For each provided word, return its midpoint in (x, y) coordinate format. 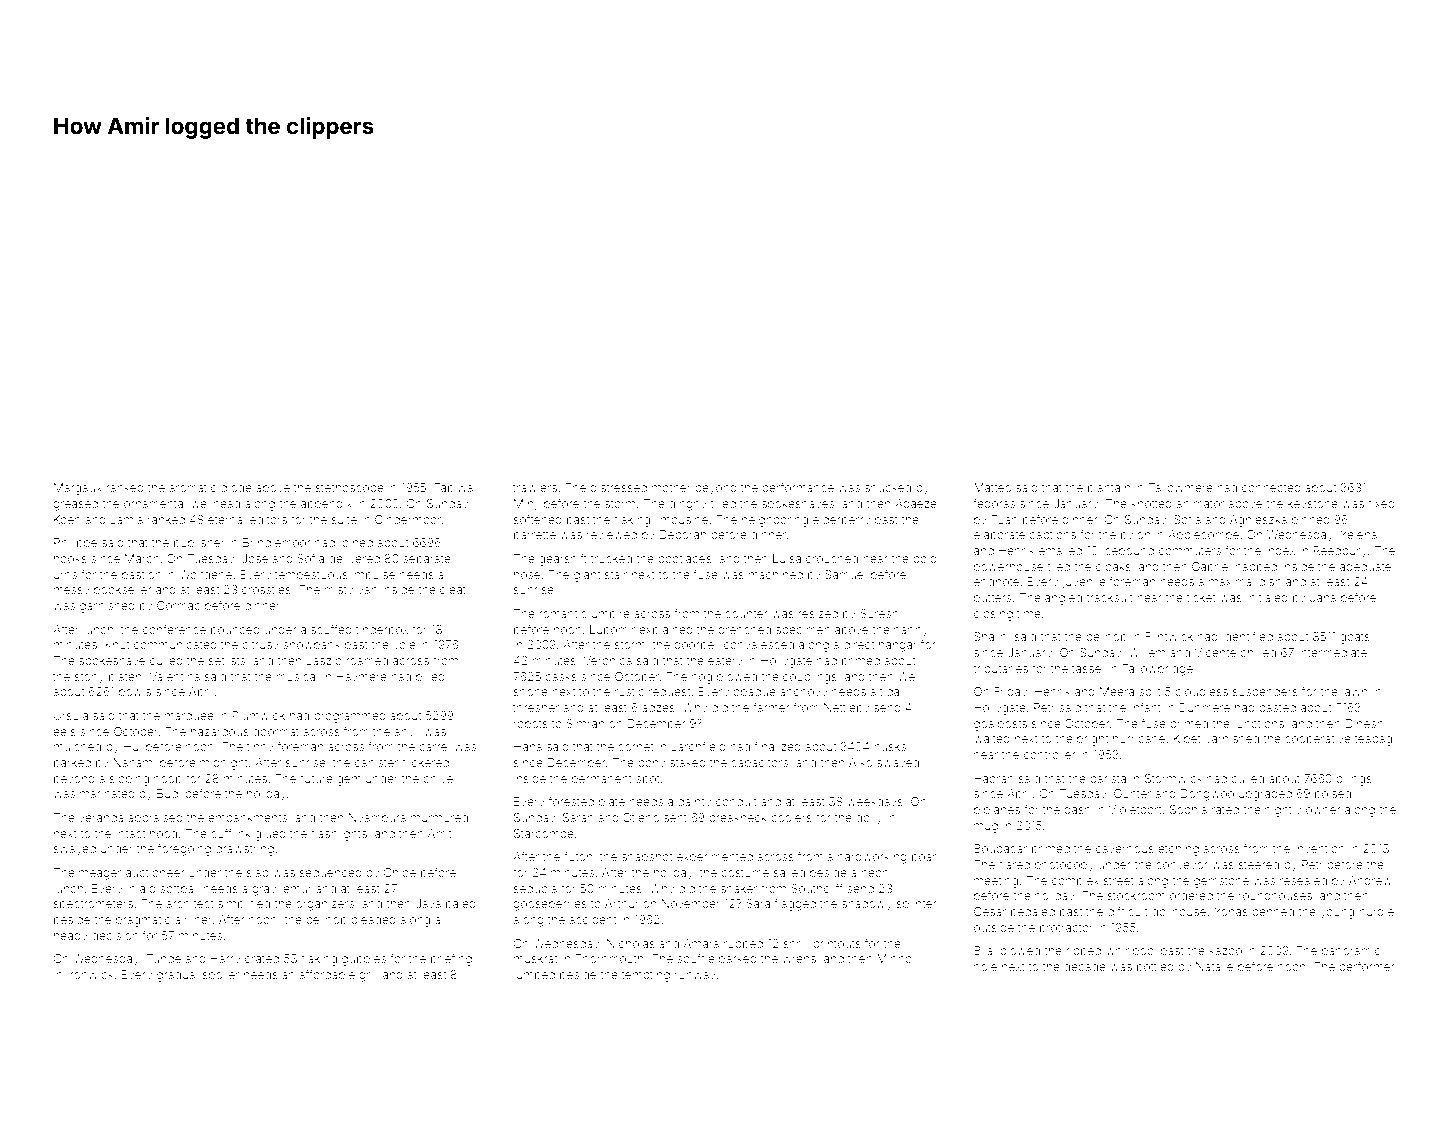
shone (531, 691)
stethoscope (350, 488)
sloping (129, 780)
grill (368, 976)
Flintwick (1169, 636)
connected (1271, 487)
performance (798, 488)
